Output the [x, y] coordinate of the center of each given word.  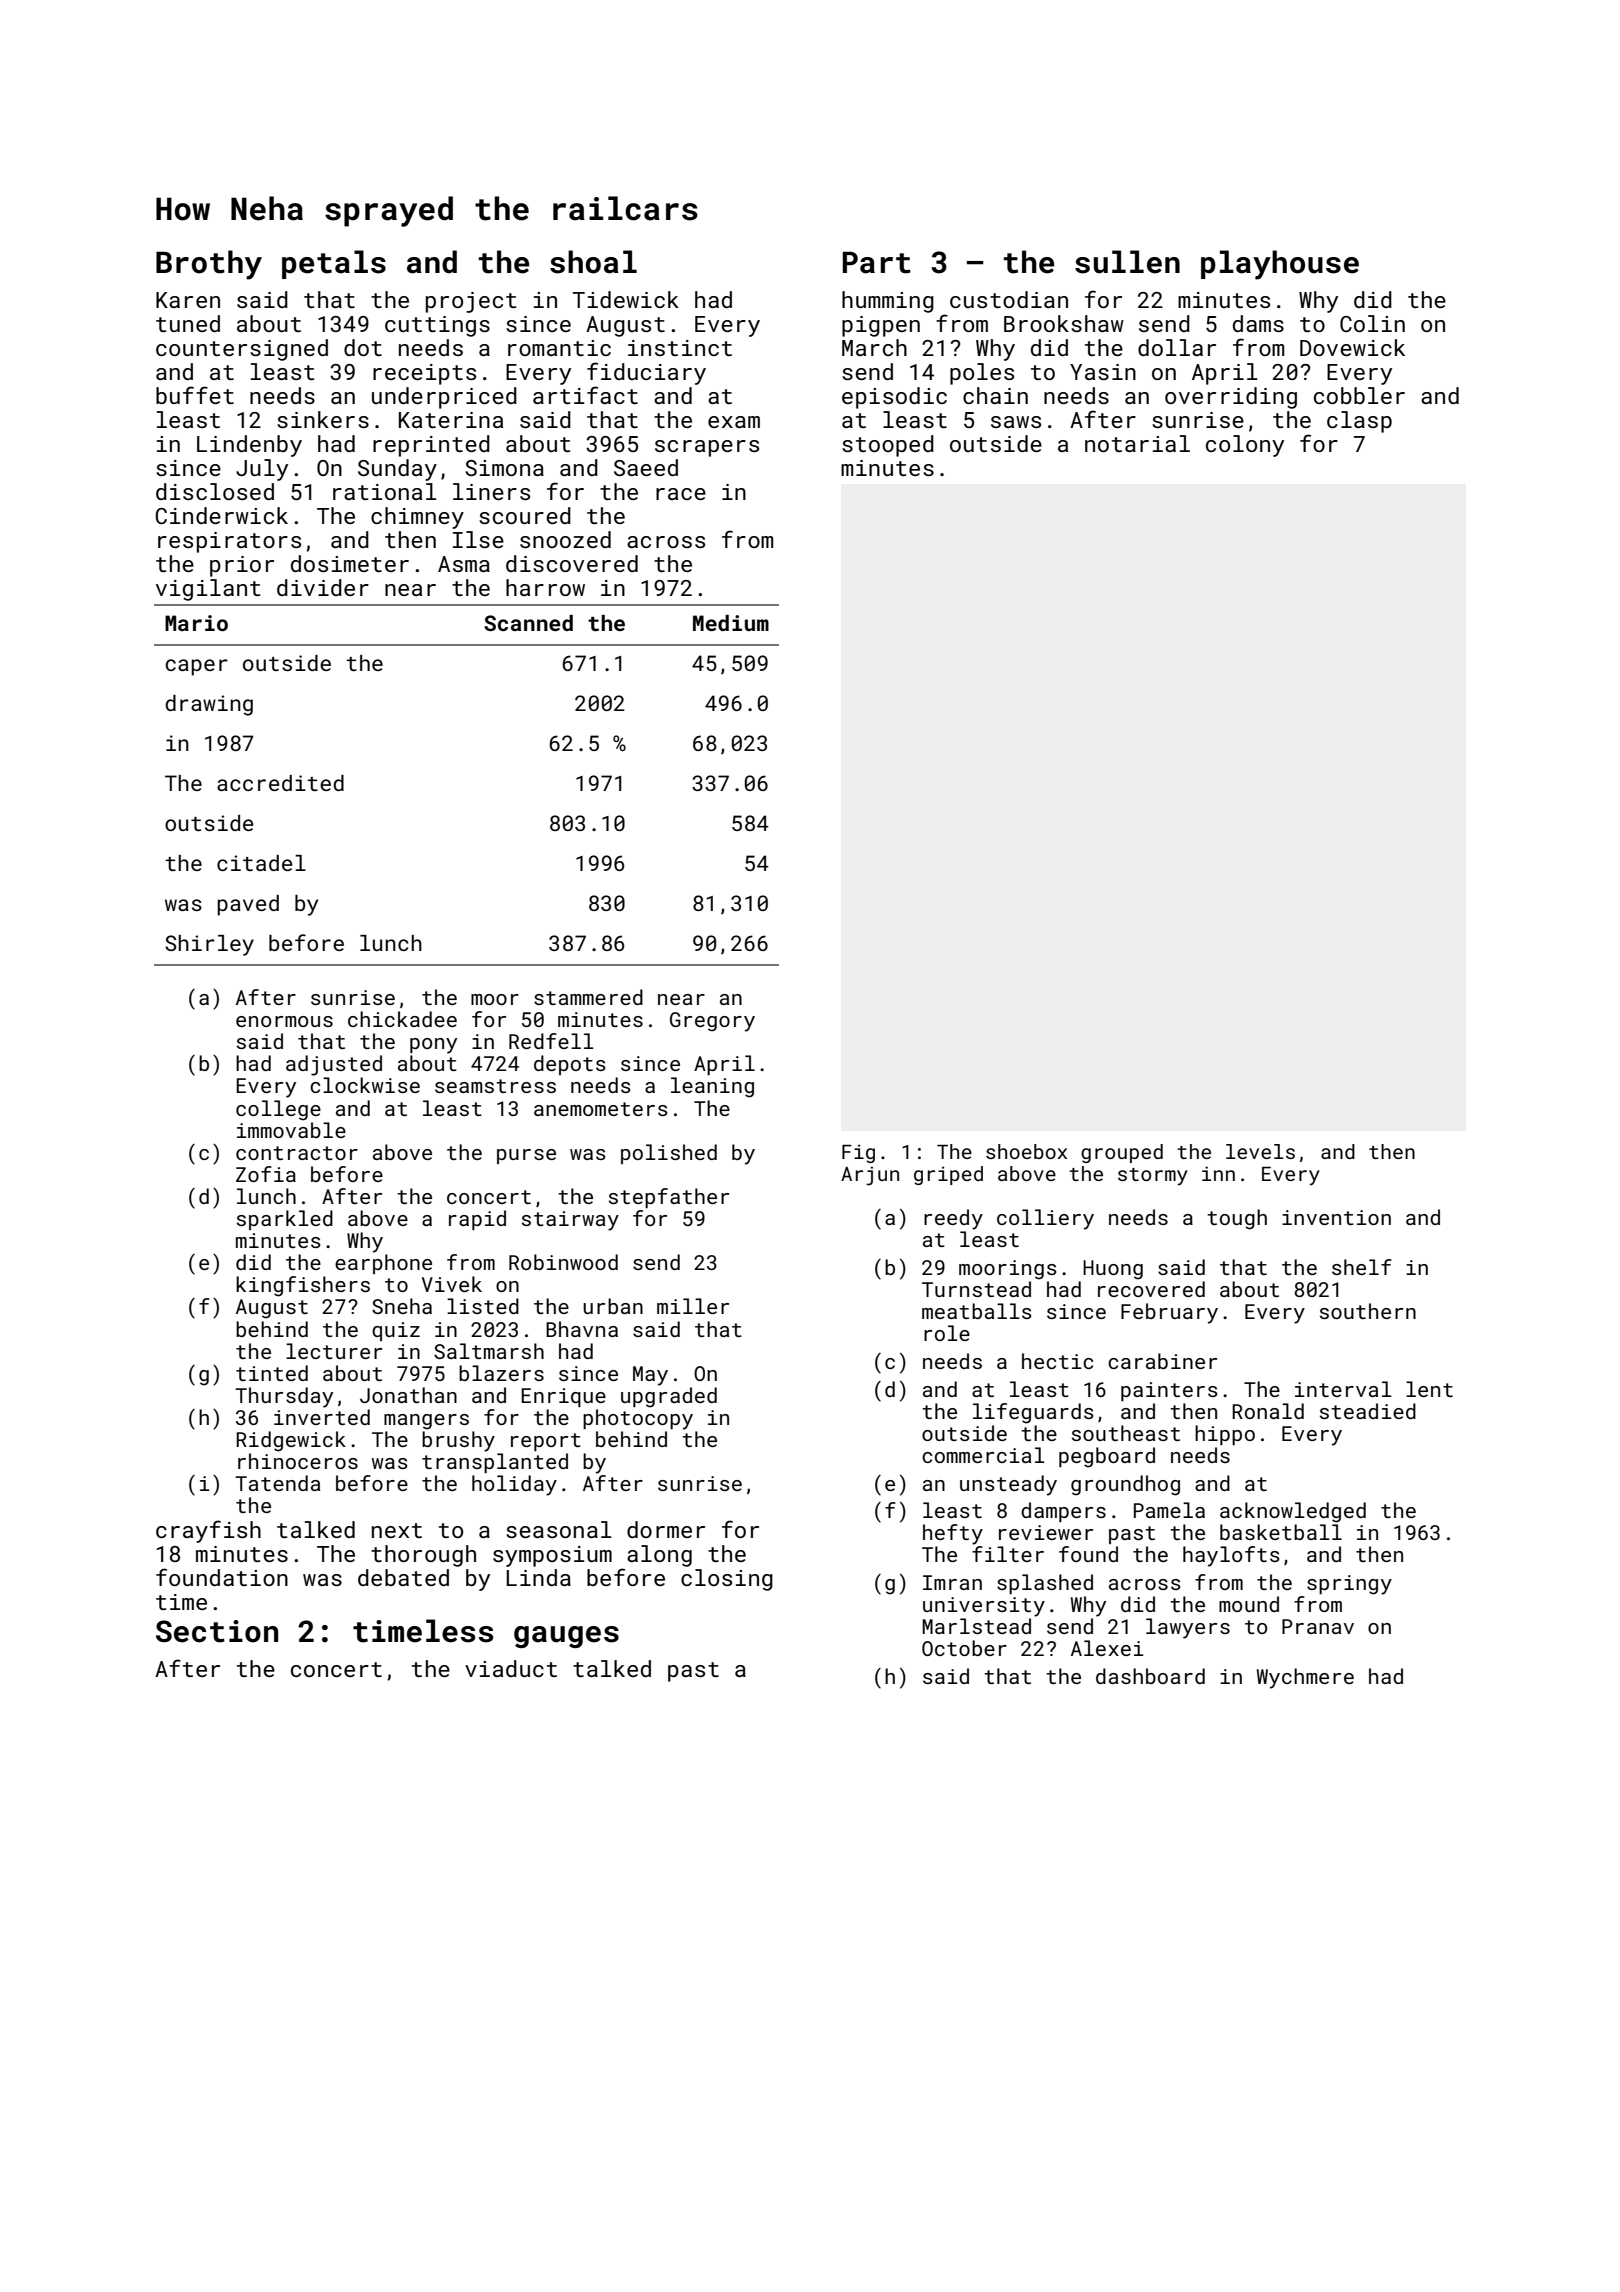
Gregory [712, 1022]
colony [1245, 446]
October [964, 1648]
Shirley [209, 945]
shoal [593, 262]
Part [876, 262]
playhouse [1280, 265]
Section [217, 1631]
